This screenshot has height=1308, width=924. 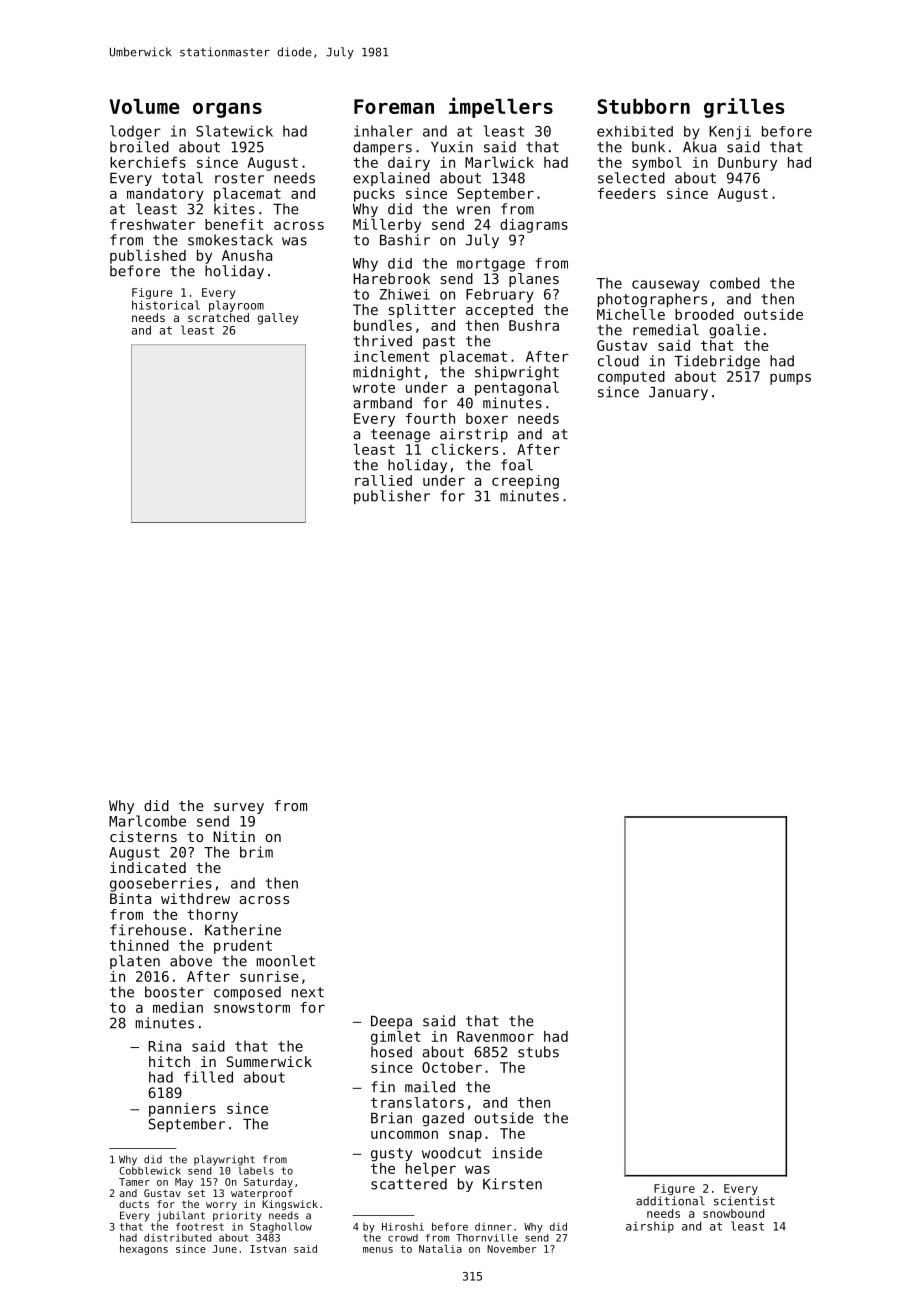 What do you see at coordinates (277, 319) in the screenshot?
I see `galley` at bounding box center [277, 319].
